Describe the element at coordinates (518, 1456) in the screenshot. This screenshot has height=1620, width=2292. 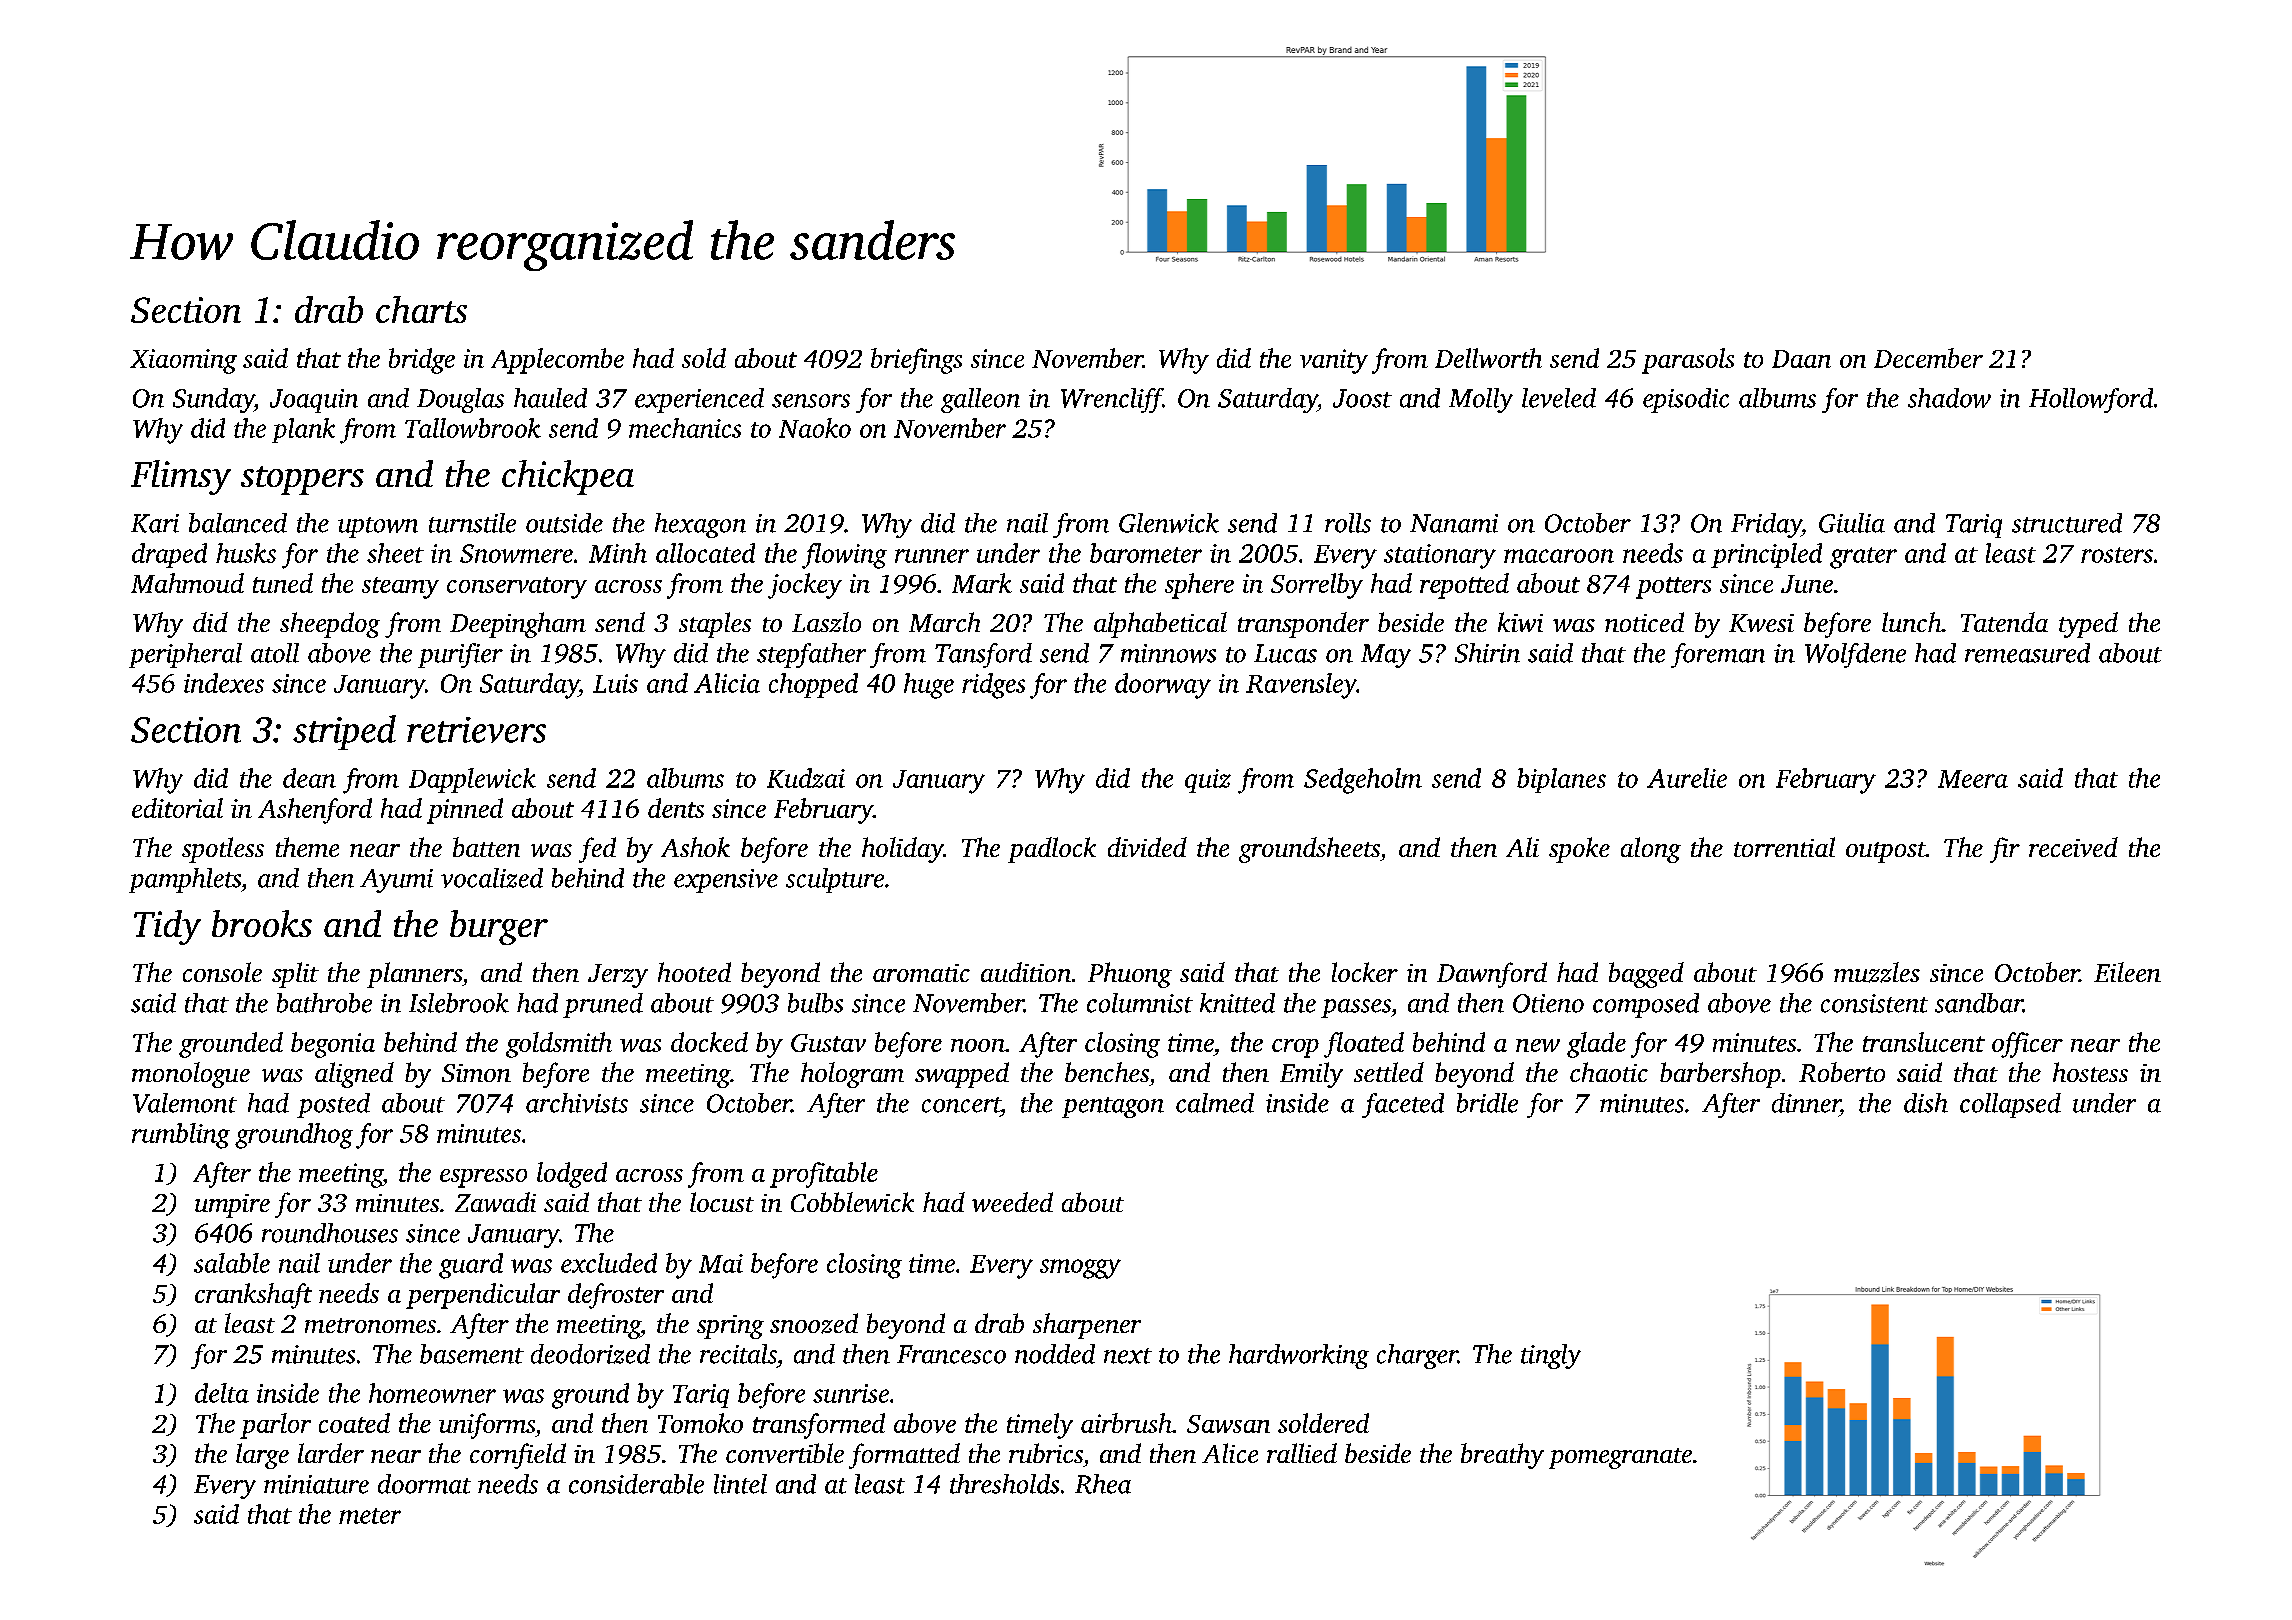
I see `cornfield` at that location.
